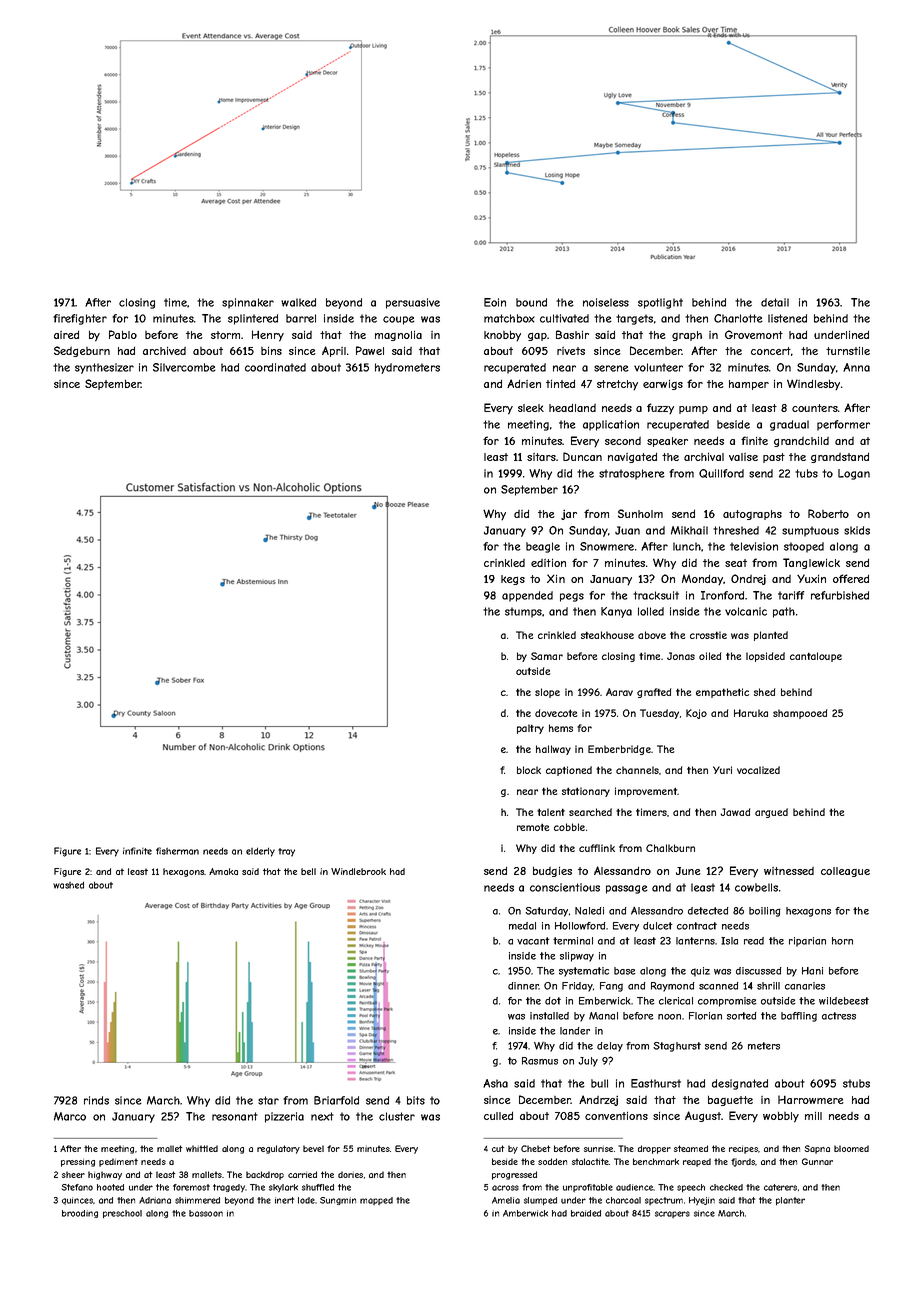 This screenshot has height=1308, width=924. Describe the element at coordinates (177, 851) in the screenshot. I see `fisherman` at that location.
